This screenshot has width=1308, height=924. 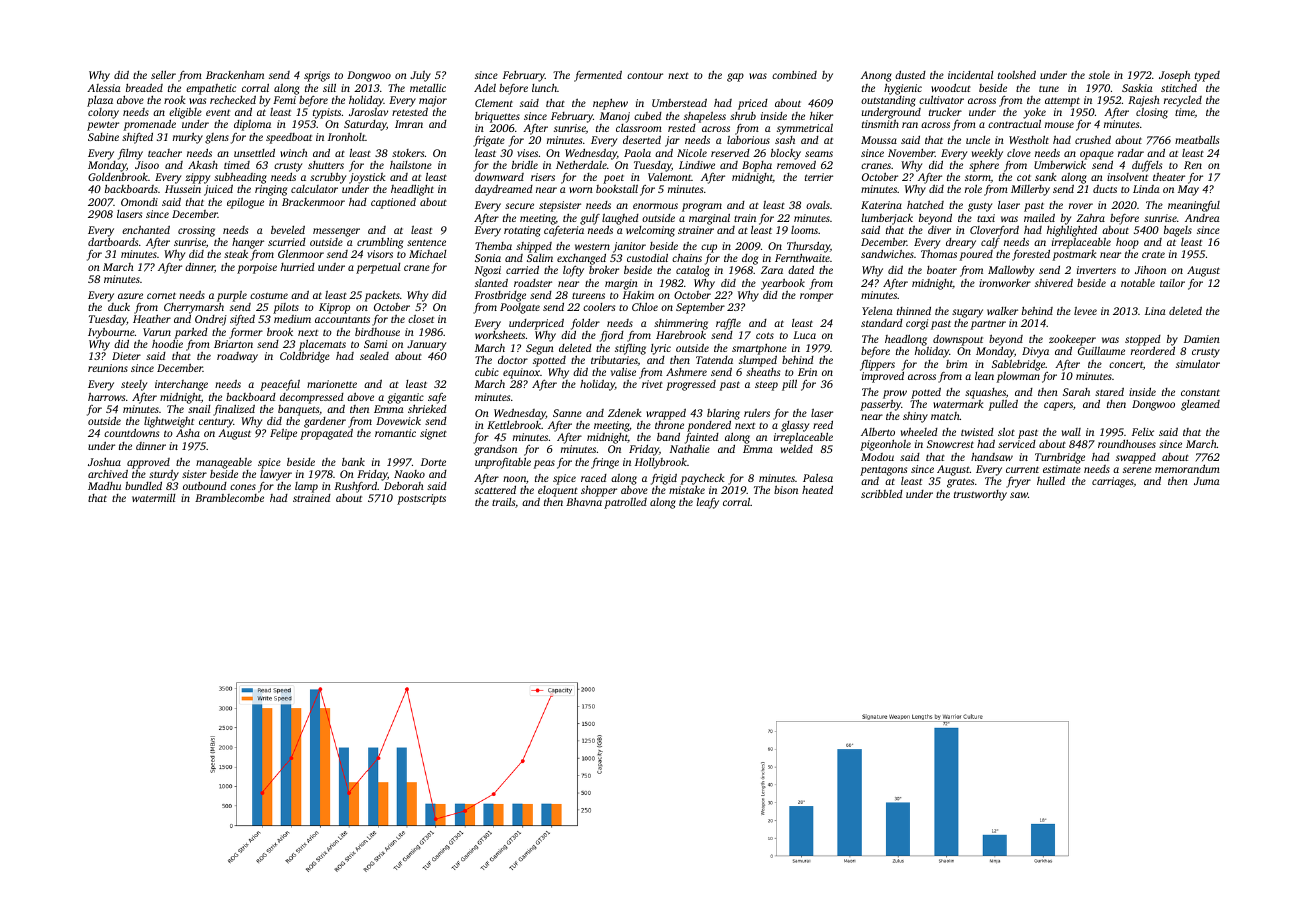 What do you see at coordinates (355, 487) in the screenshot?
I see `Rushford` at bounding box center [355, 487].
